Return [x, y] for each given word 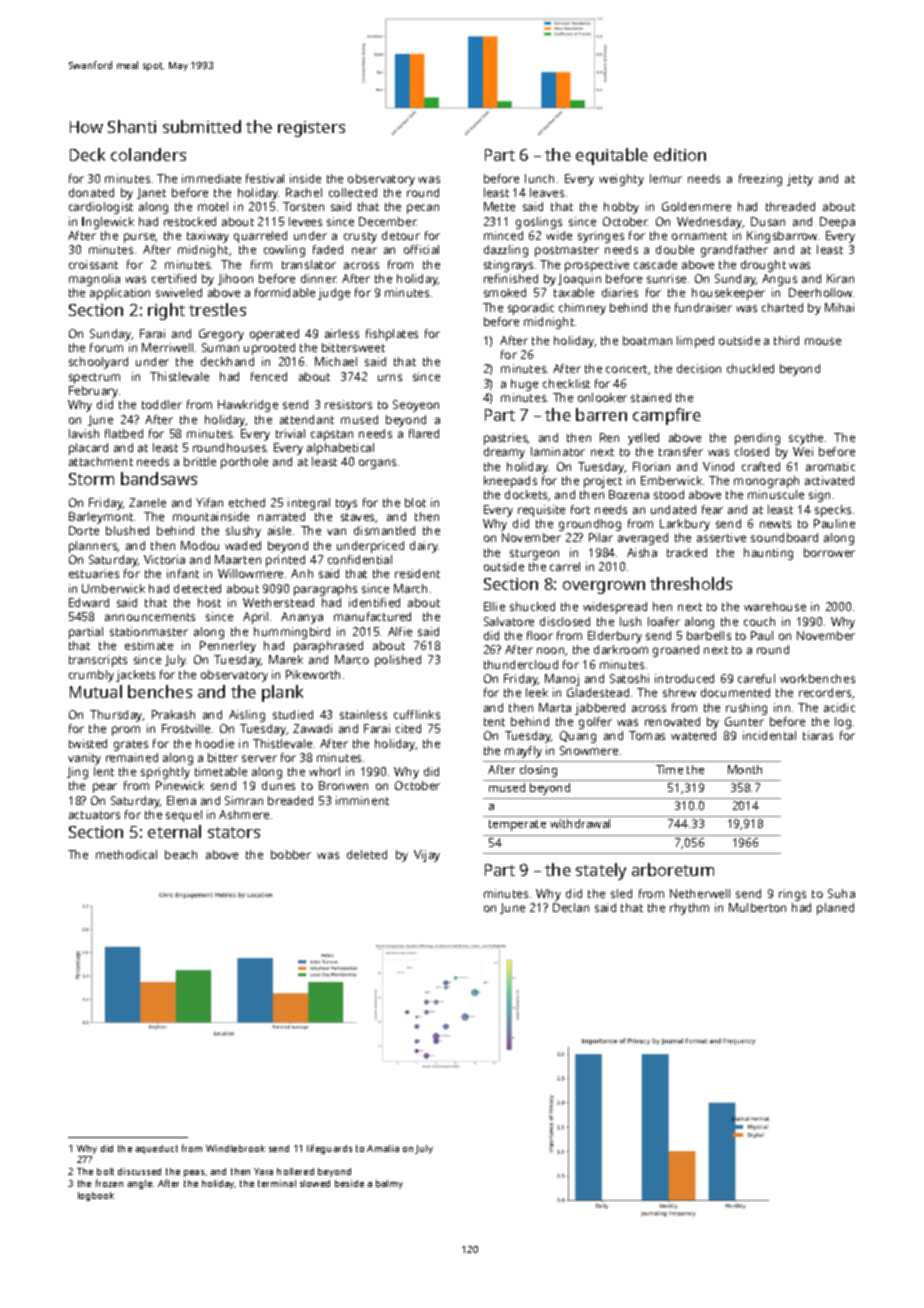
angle [139, 1184]
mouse [823, 341]
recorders [826, 693]
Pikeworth [313, 674]
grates [131, 745]
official [421, 249]
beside [349, 1183]
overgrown [604, 587]
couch [759, 621]
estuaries [94, 573]
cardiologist [101, 208]
